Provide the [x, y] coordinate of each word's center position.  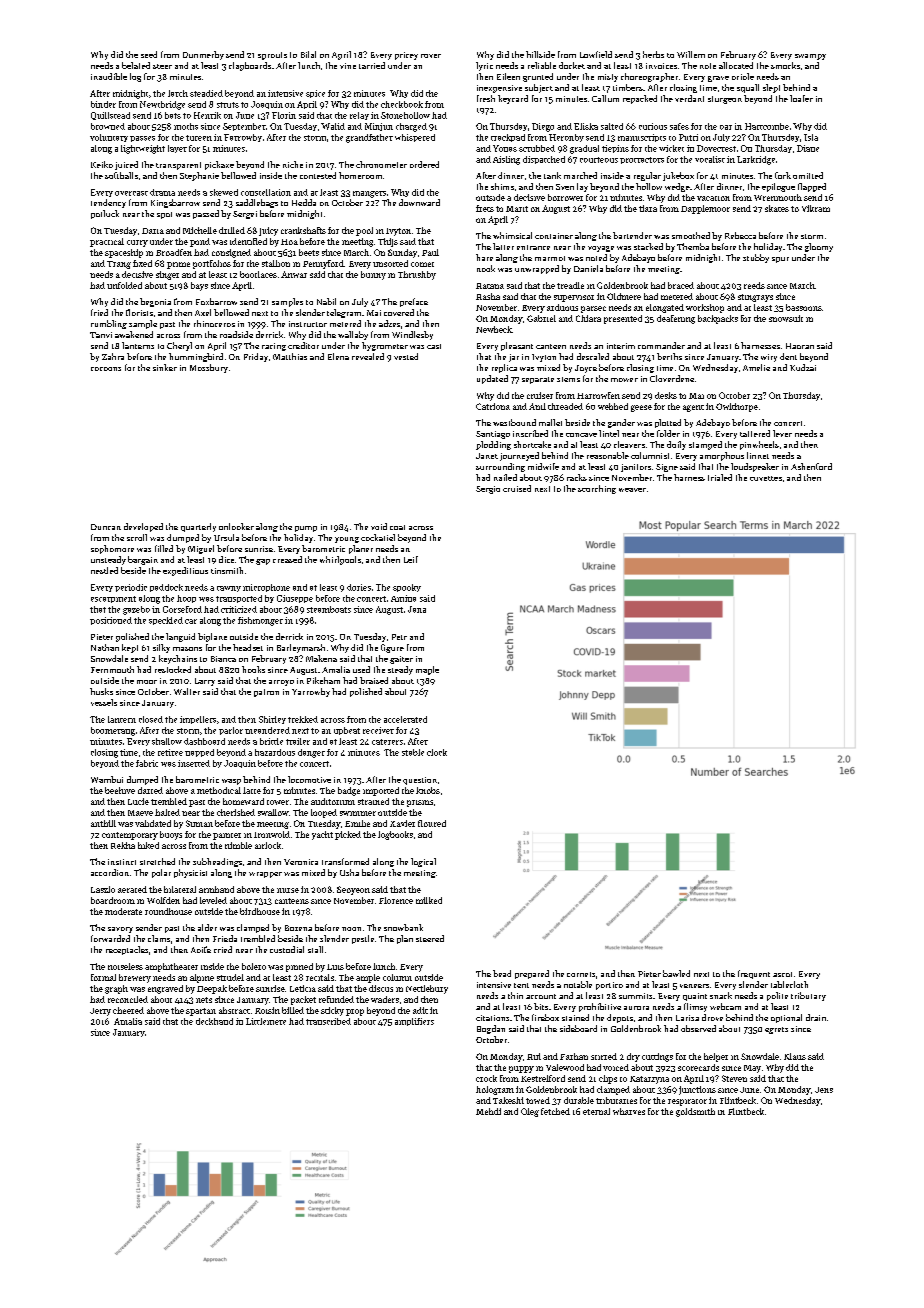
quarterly [198, 527]
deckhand [214, 1021]
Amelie [756, 367]
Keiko [102, 164]
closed [151, 719]
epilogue [778, 187]
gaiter [401, 660]
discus [381, 988]
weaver [632, 490]
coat [397, 527]
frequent [754, 974]
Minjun [379, 127]
